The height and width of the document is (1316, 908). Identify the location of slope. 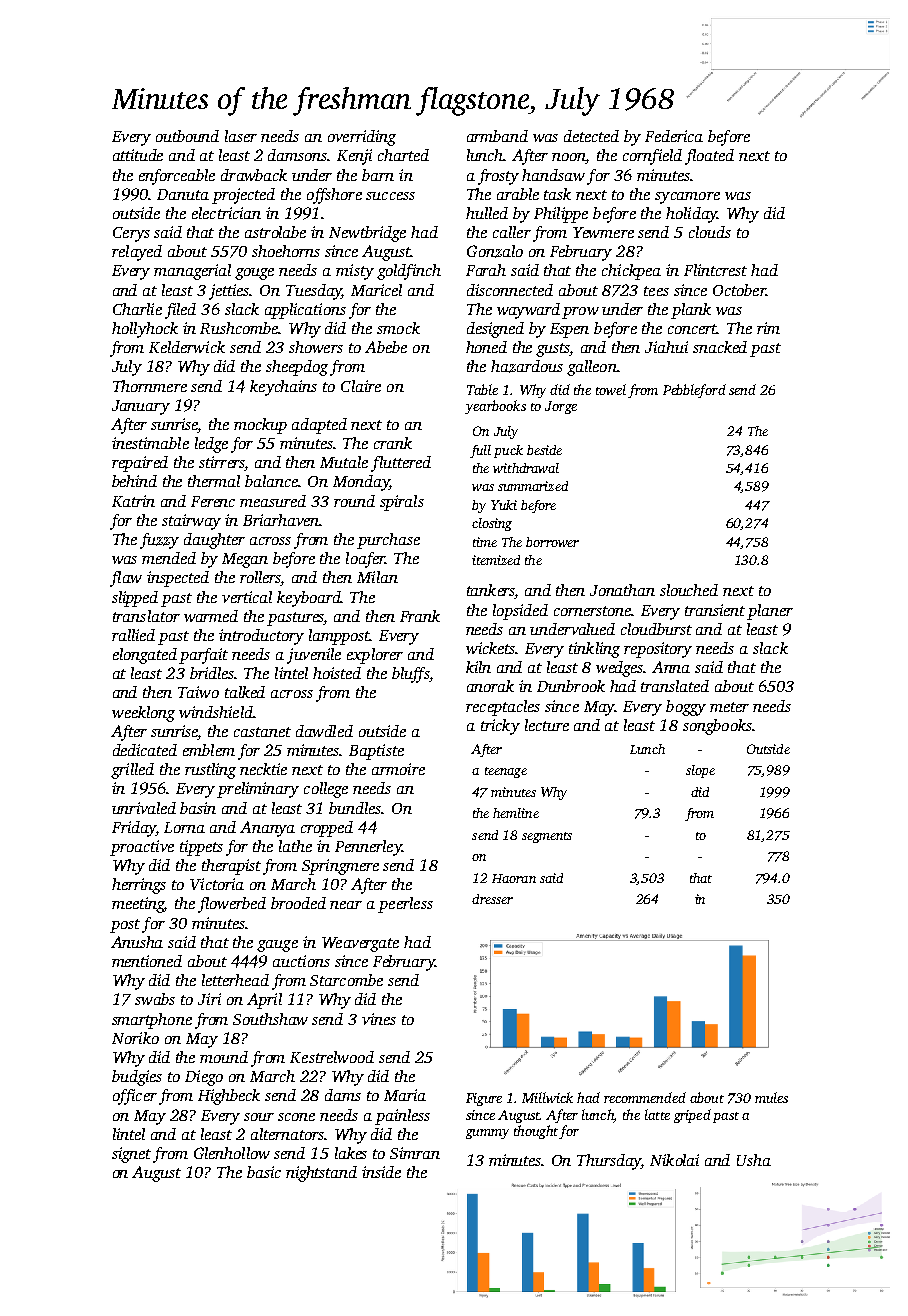
(700, 771).
